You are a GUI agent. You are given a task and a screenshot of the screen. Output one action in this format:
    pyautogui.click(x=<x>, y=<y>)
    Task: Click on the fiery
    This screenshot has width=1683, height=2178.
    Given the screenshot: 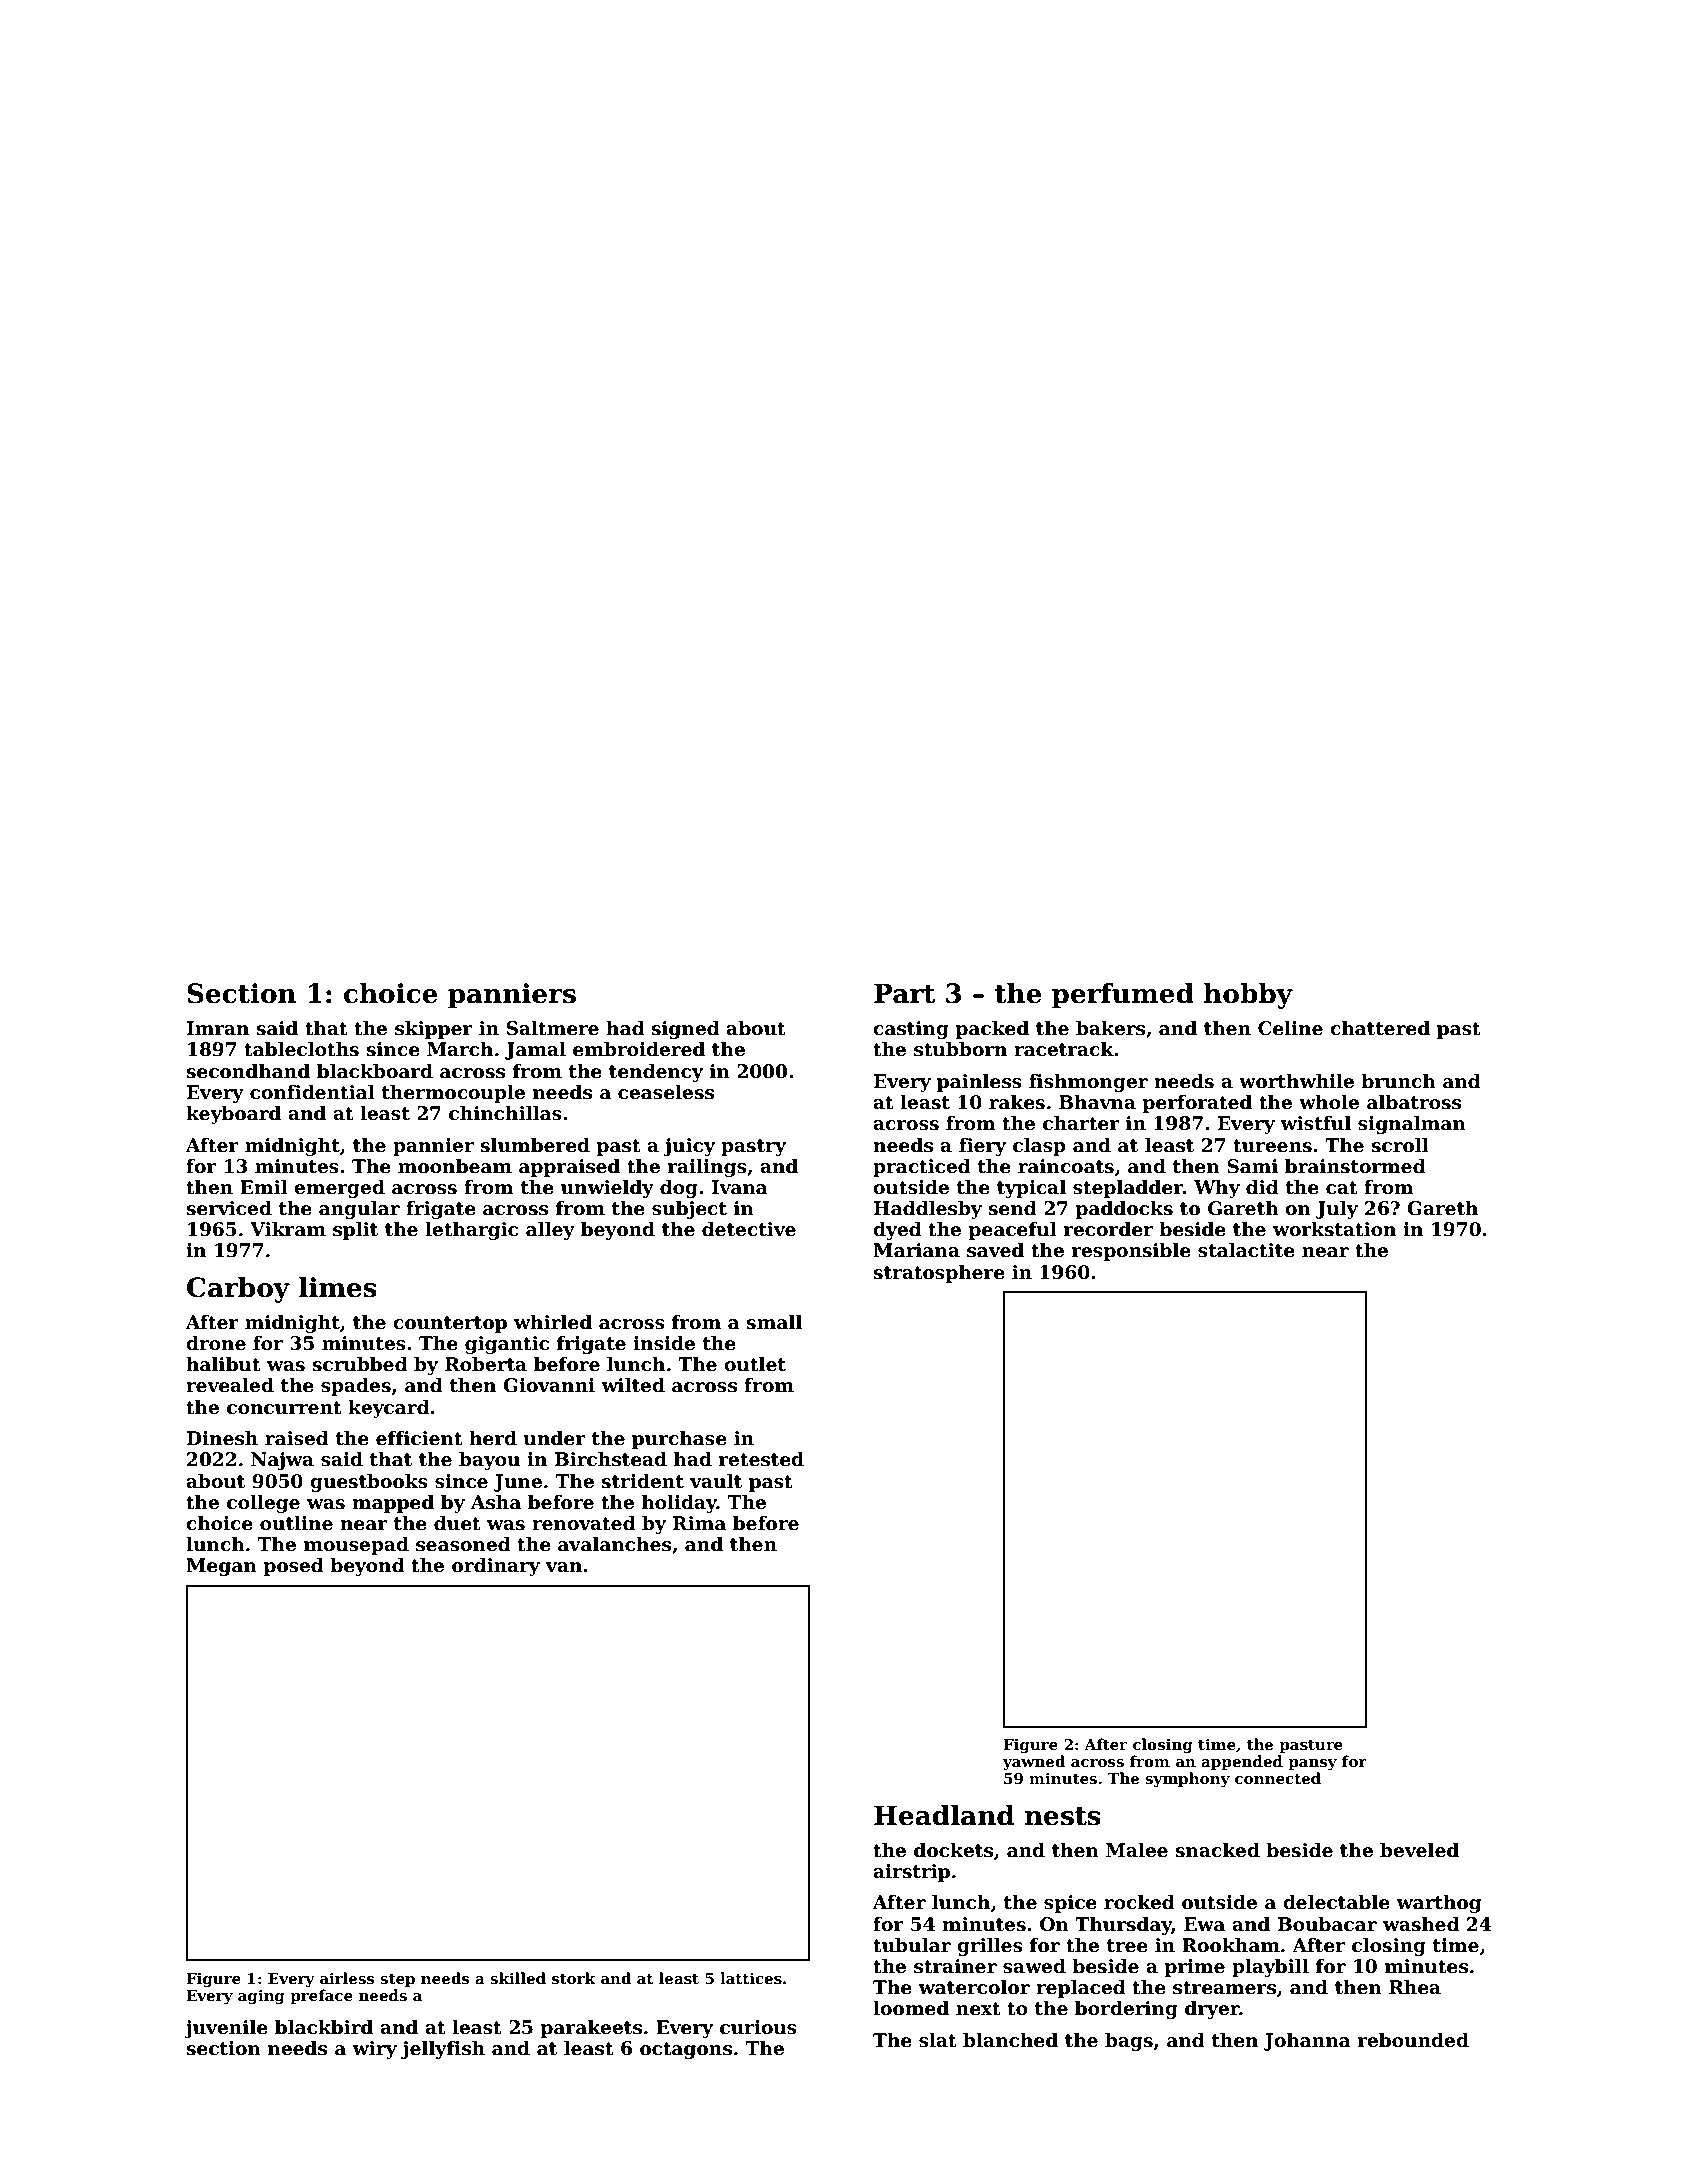 What is the action you would take?
    pyautogui.click(x=982, y=1147)
